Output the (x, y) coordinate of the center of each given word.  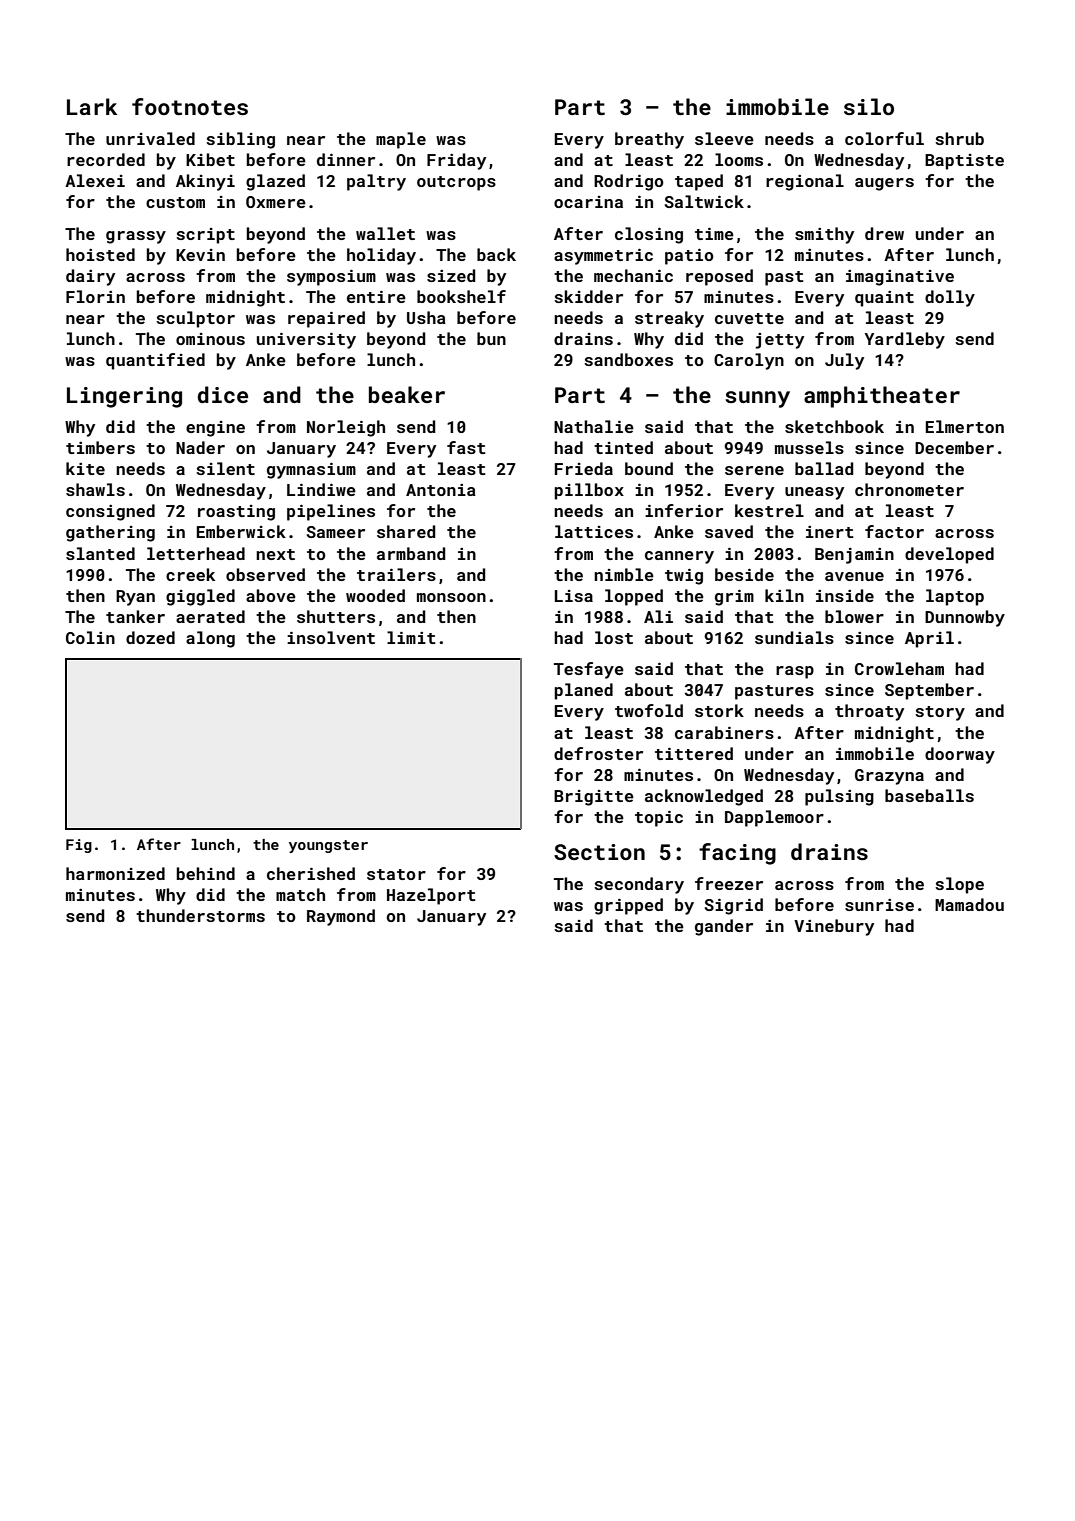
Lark (92, 106)
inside (845, 595)
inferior (684, 510)
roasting (236, 513)
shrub (959, 138)
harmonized (115, 873)
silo (869, 106)
